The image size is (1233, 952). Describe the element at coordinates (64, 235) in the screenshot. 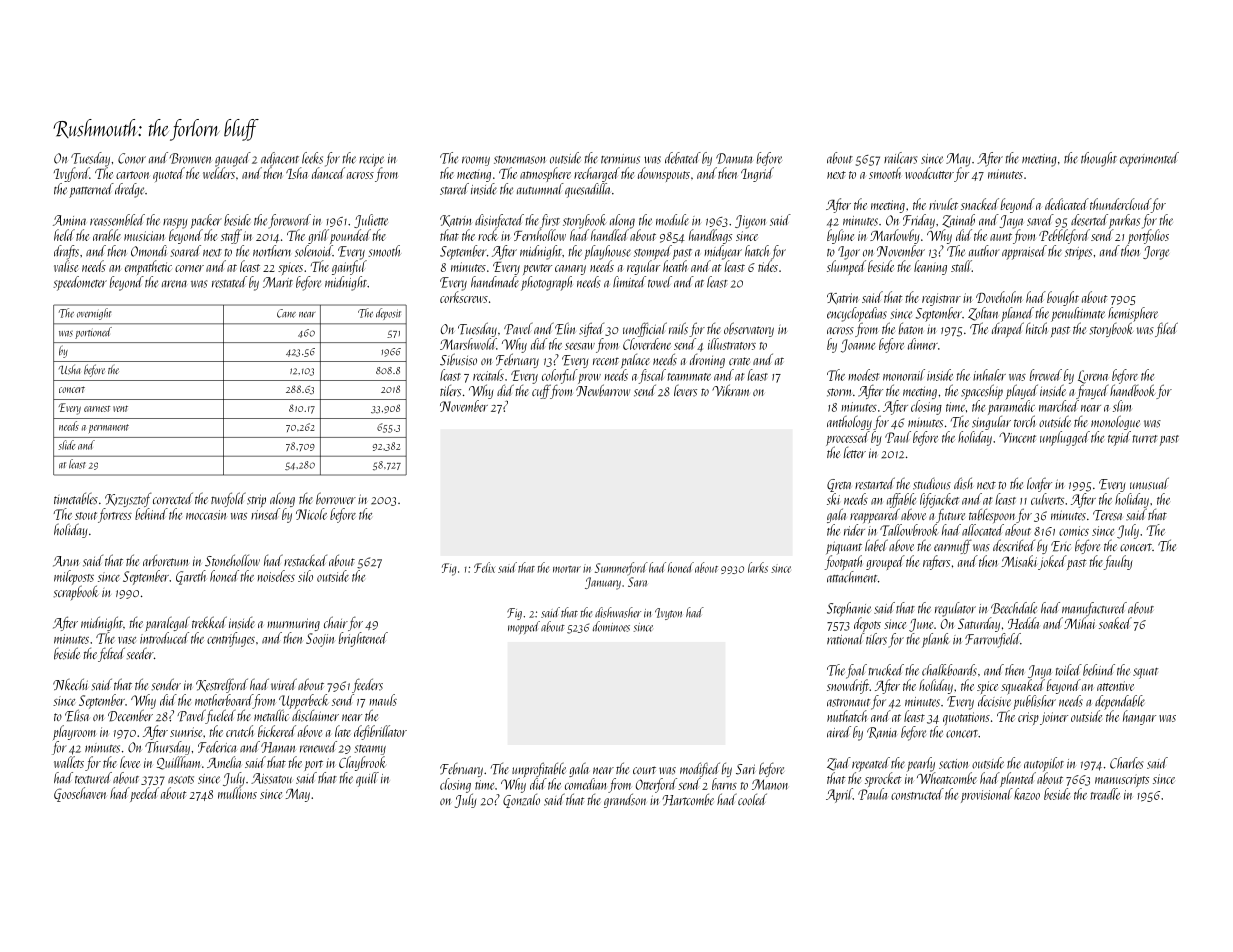

I see `held` at that location.
